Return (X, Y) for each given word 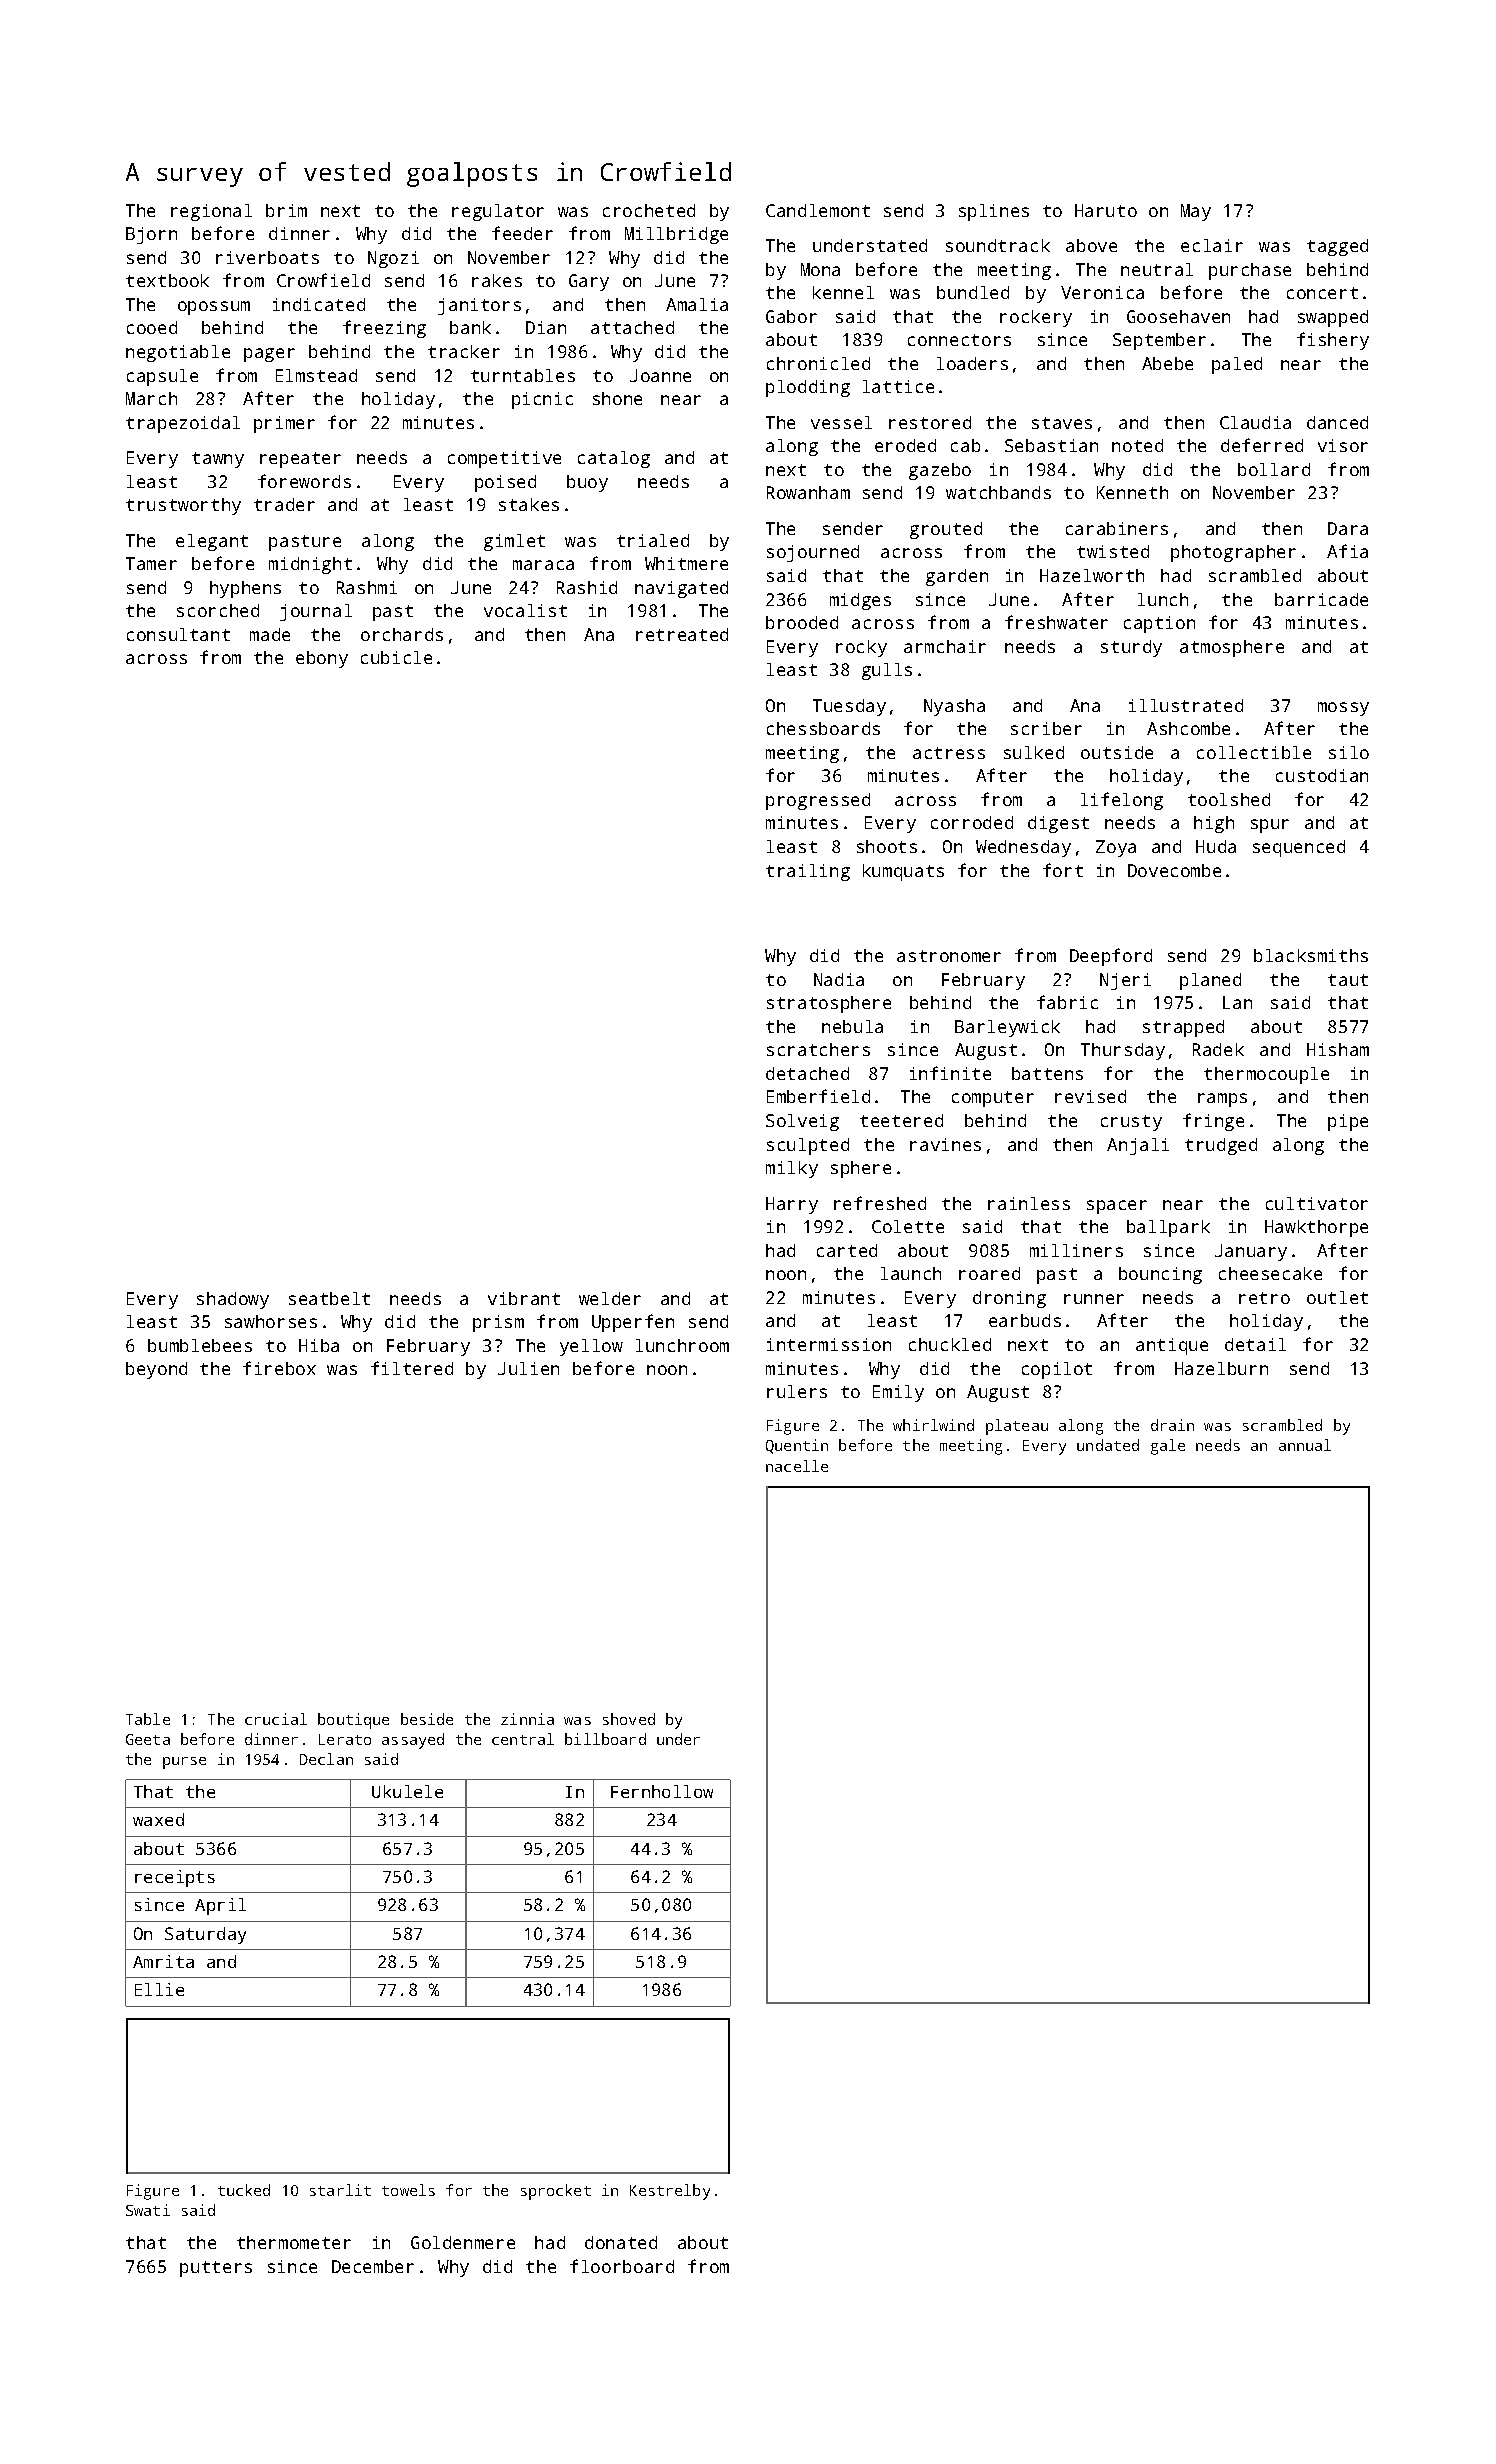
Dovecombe (1174, 870)
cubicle (396, 657)
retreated (682, 634)
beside (427, 1719)
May (1196, 212)
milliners (1076, 1250)
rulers (797, 1391)
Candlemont (818, 210)
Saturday (205, 1935)
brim (286, 210)
